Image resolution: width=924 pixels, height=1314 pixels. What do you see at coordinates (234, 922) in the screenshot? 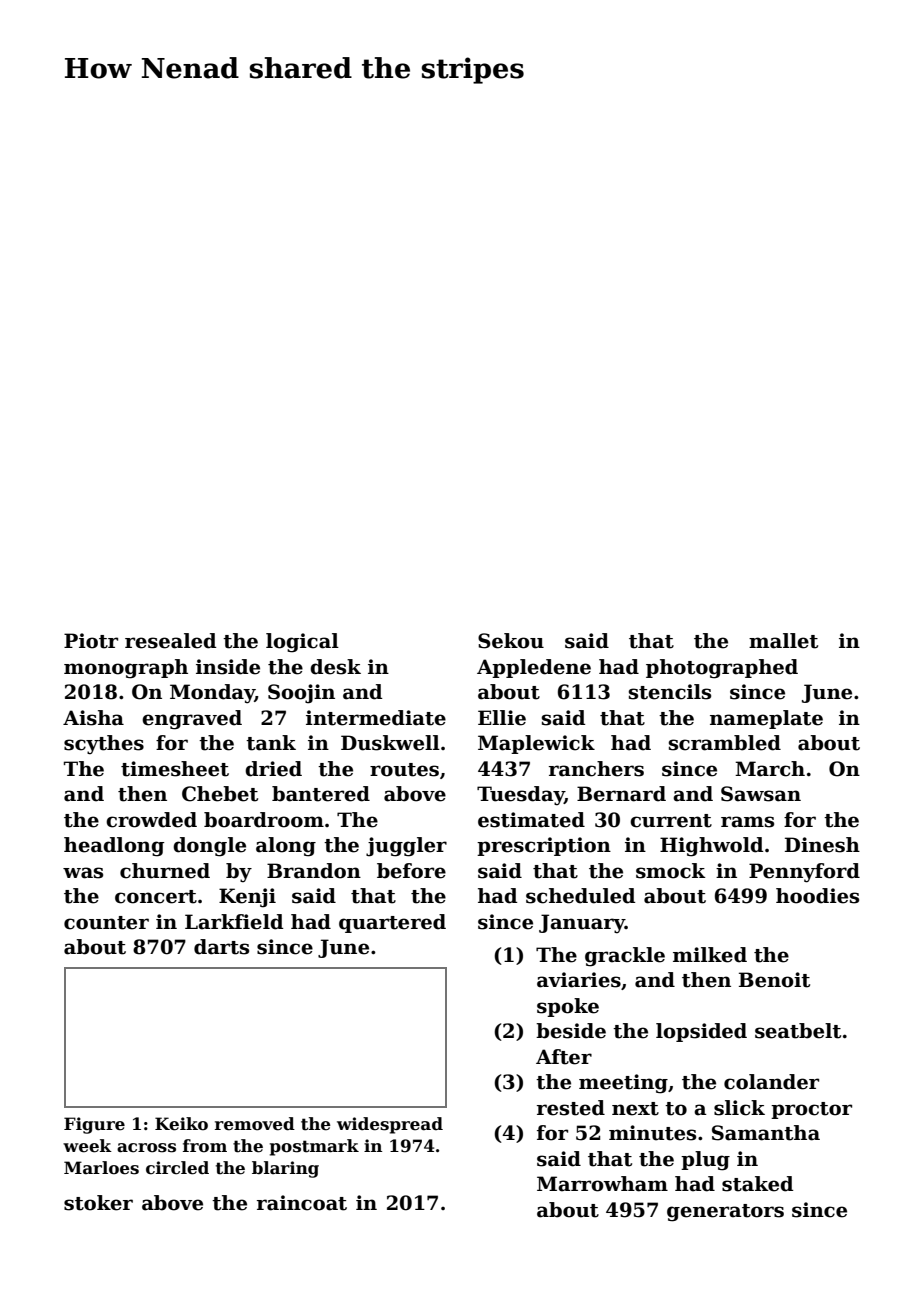
I see `Larkfield` at bounding box center [234, 922].
